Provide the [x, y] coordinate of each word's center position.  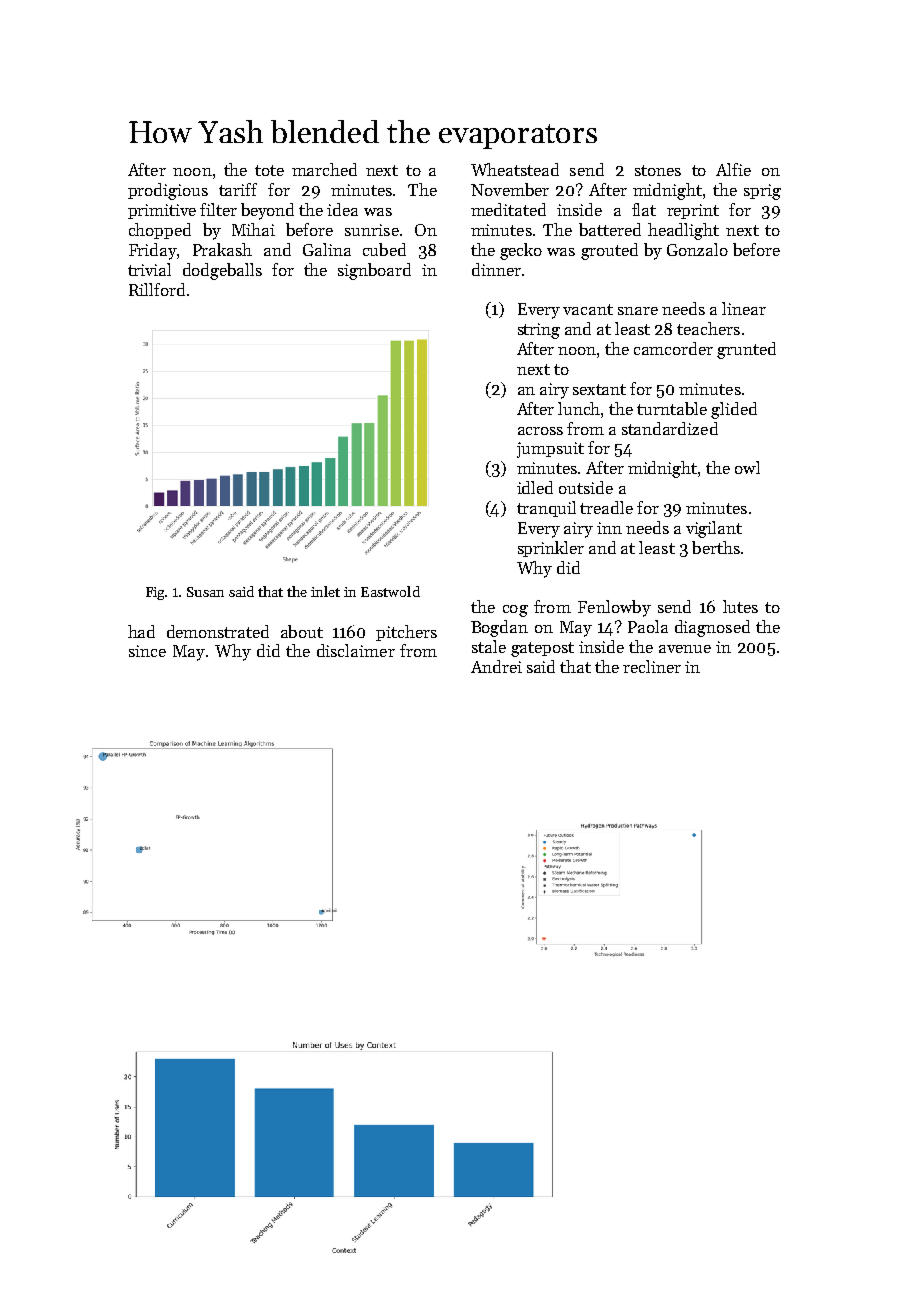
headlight [683, 231]
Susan [205, 592]
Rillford [157, 289]
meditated [508, 209]
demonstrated [218, 631]
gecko [521, 251]
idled [535, 487]
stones [658, 170]
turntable [672, 408]
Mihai [253, 229]
